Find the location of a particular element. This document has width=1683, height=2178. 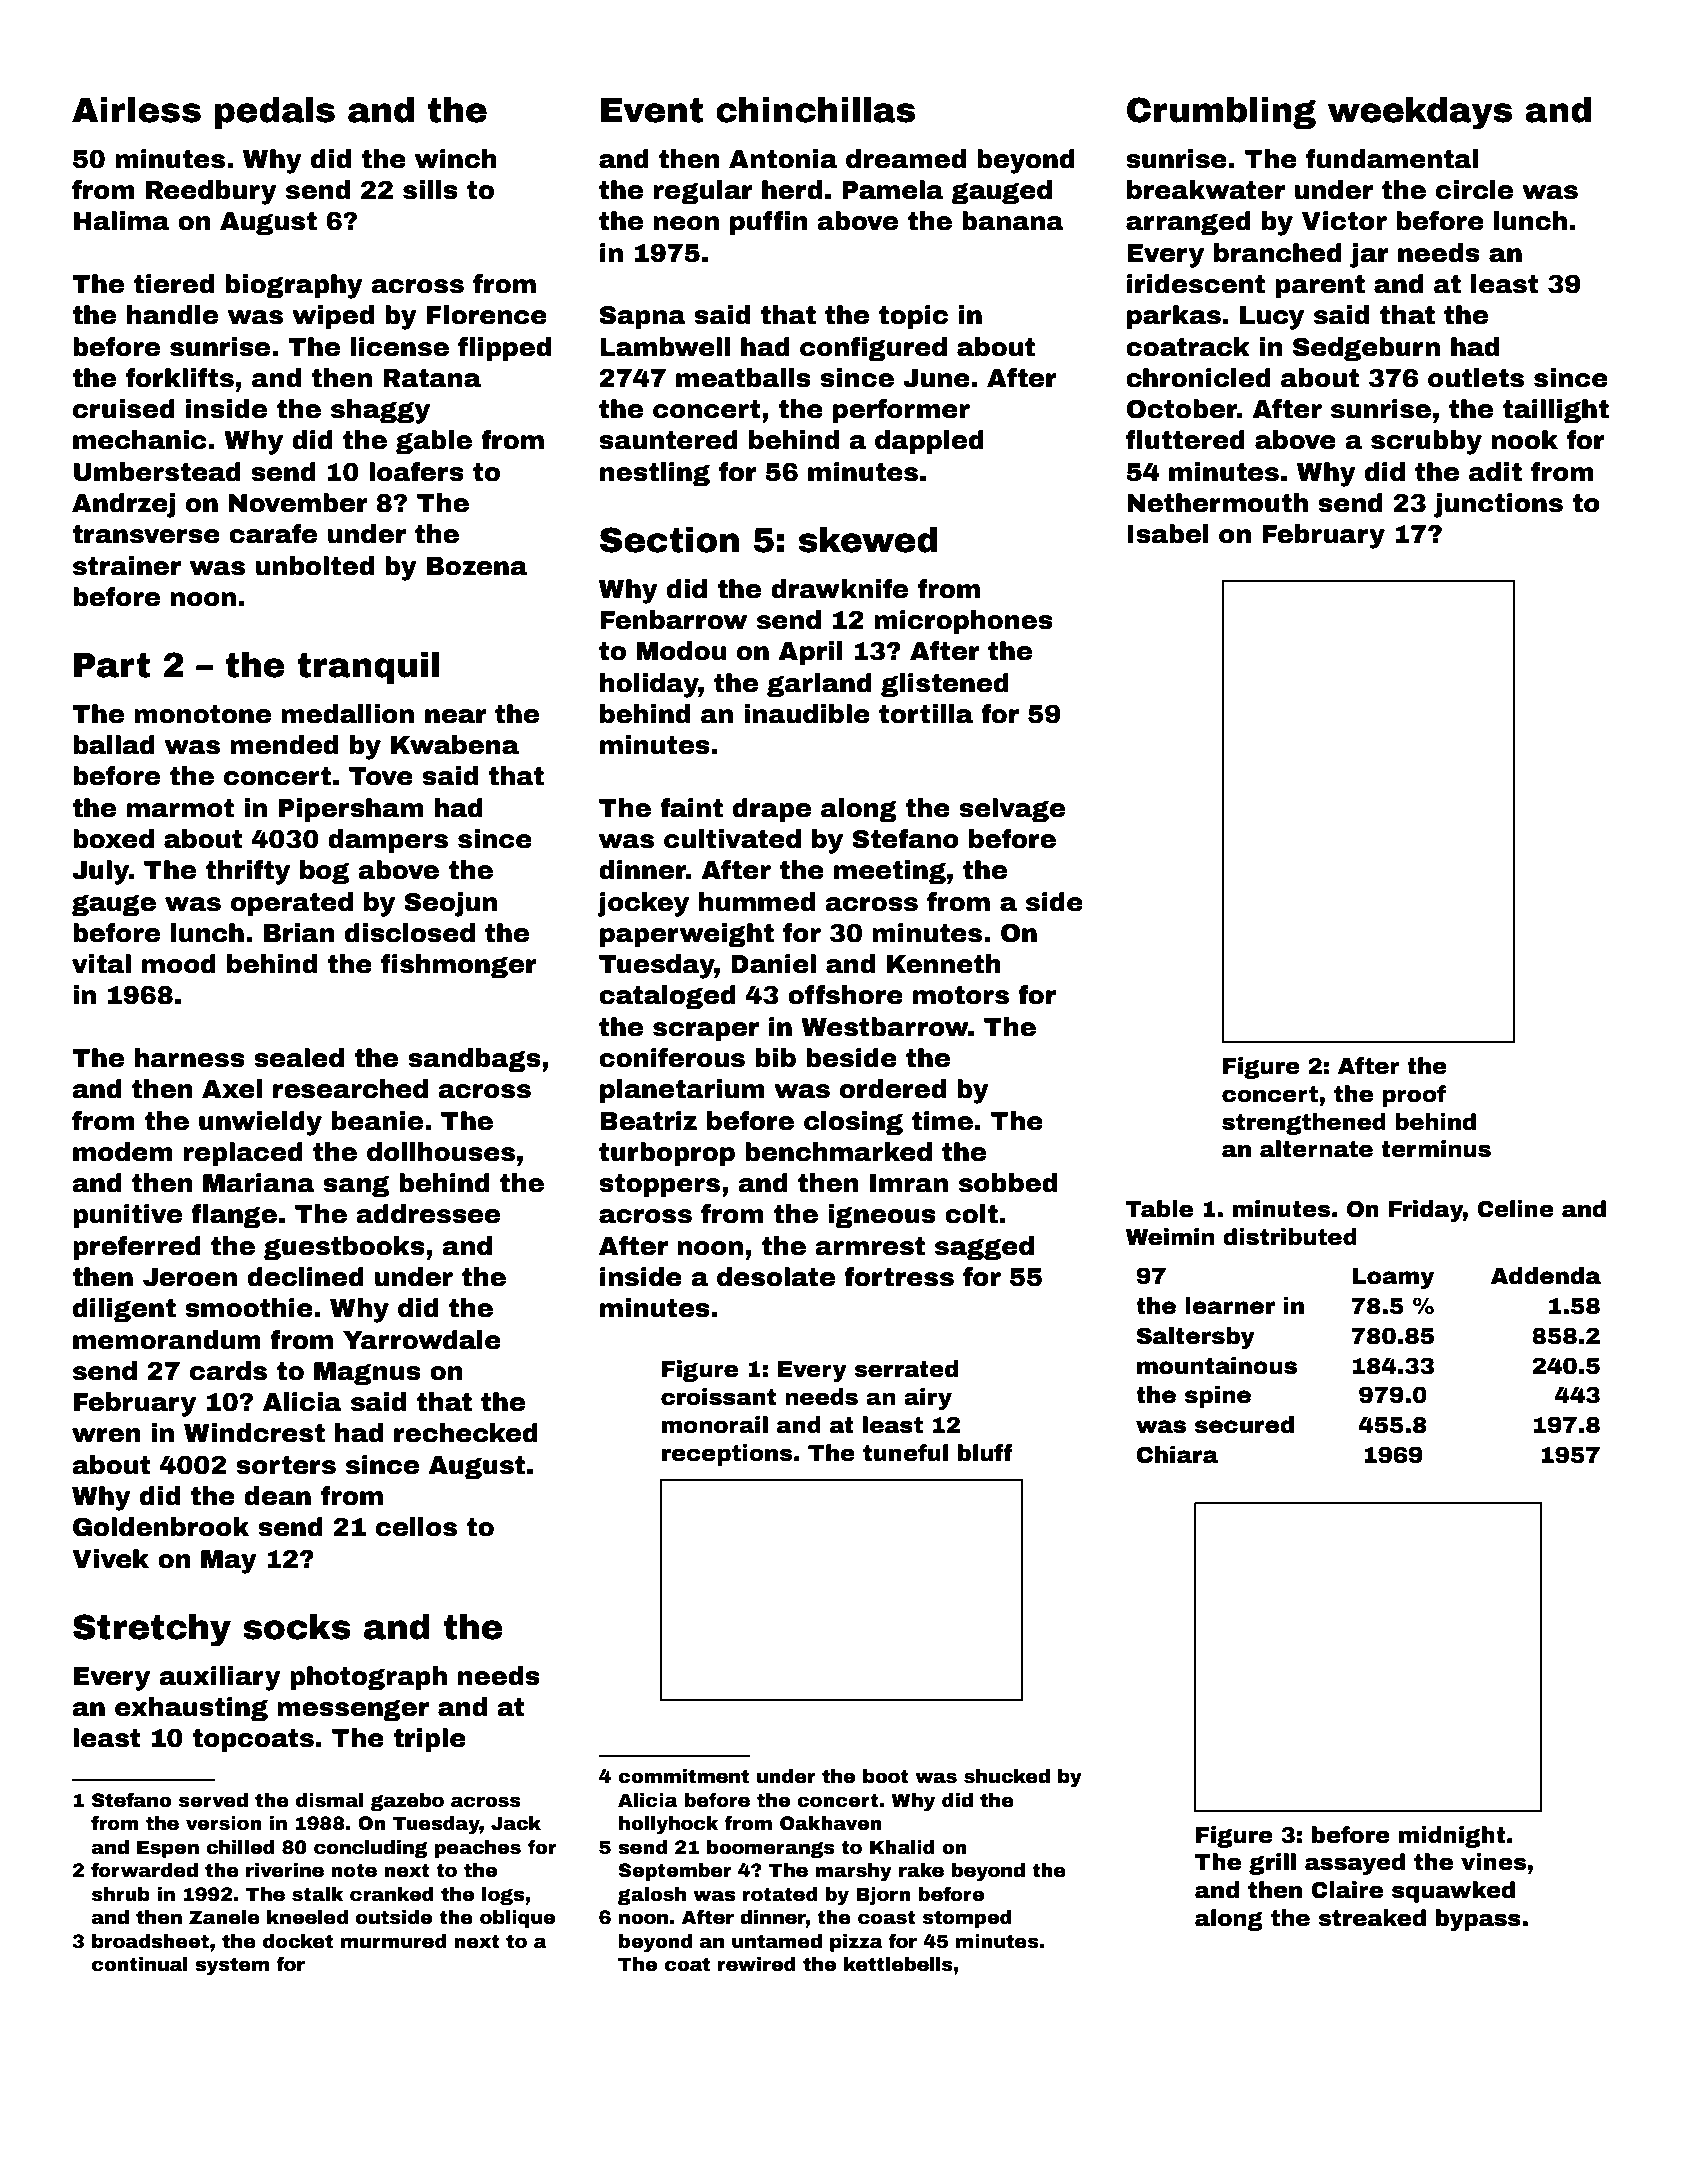

Andrzej is located at coordinates (123, 505).
